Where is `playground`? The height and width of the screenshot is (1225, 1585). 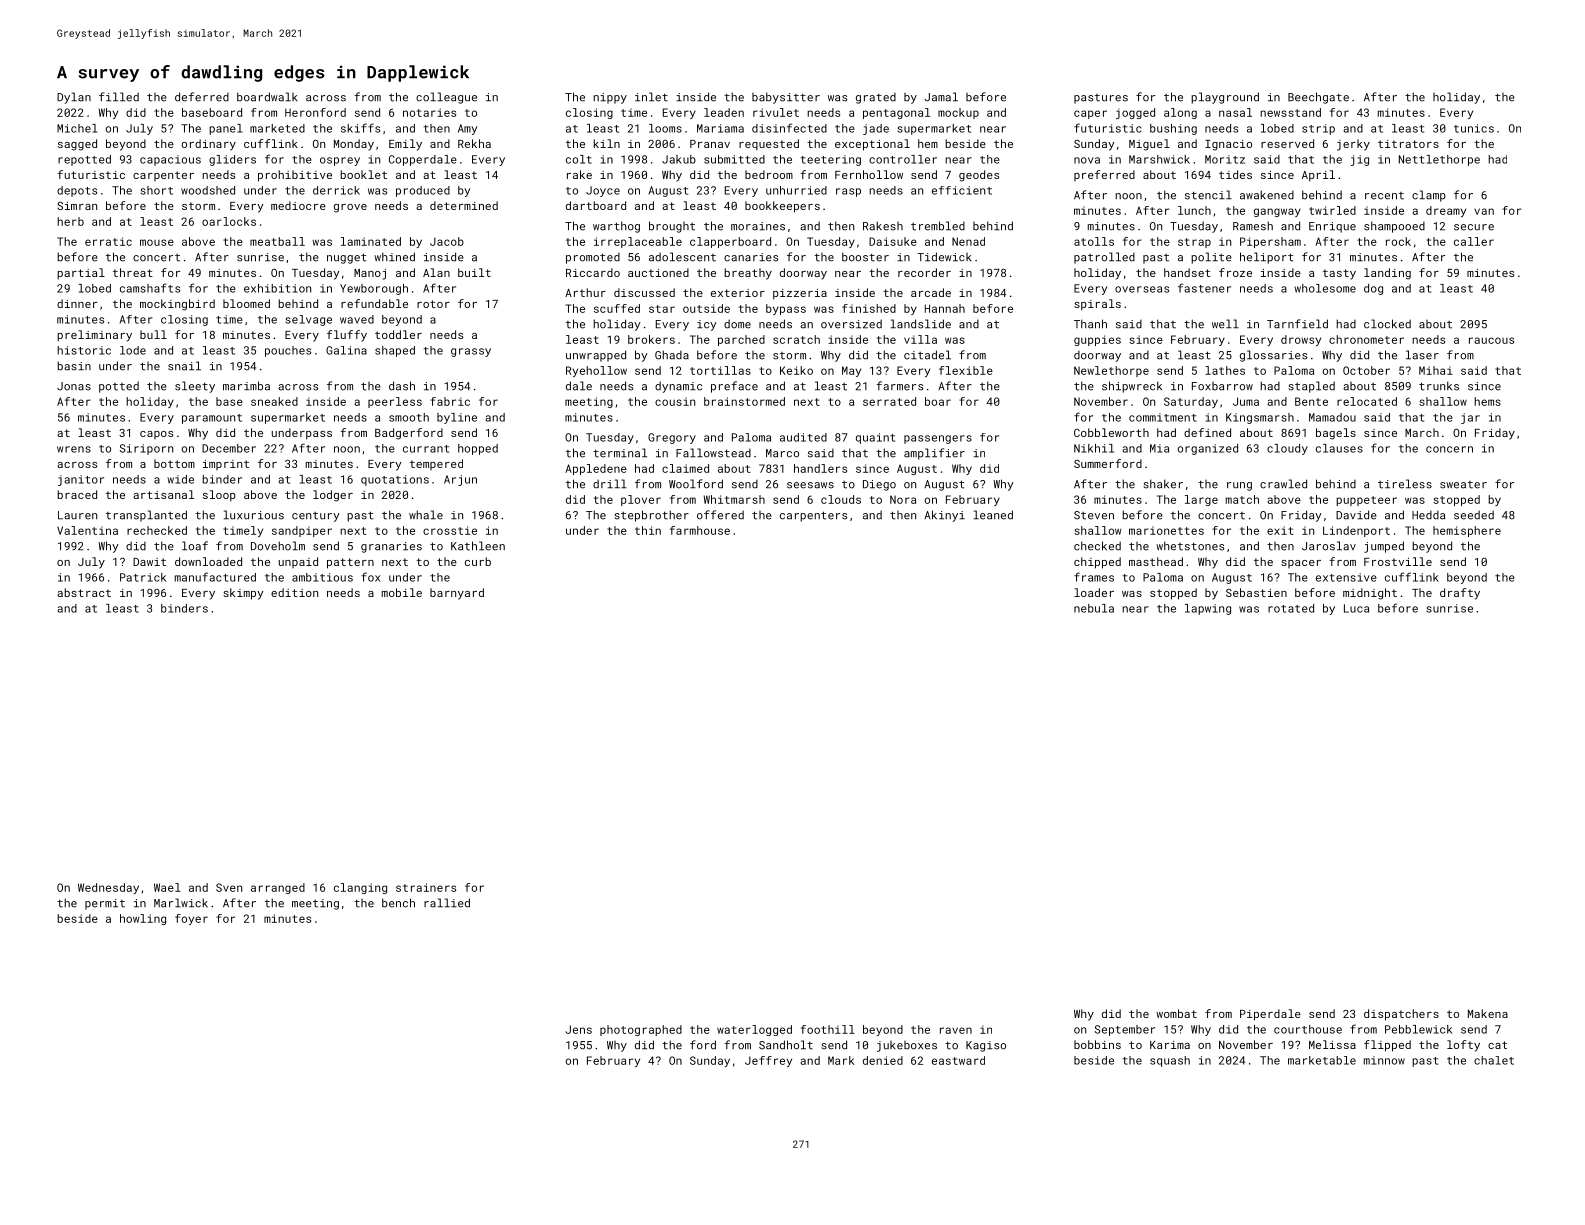 playground is located at coordinates (1225, 98).
